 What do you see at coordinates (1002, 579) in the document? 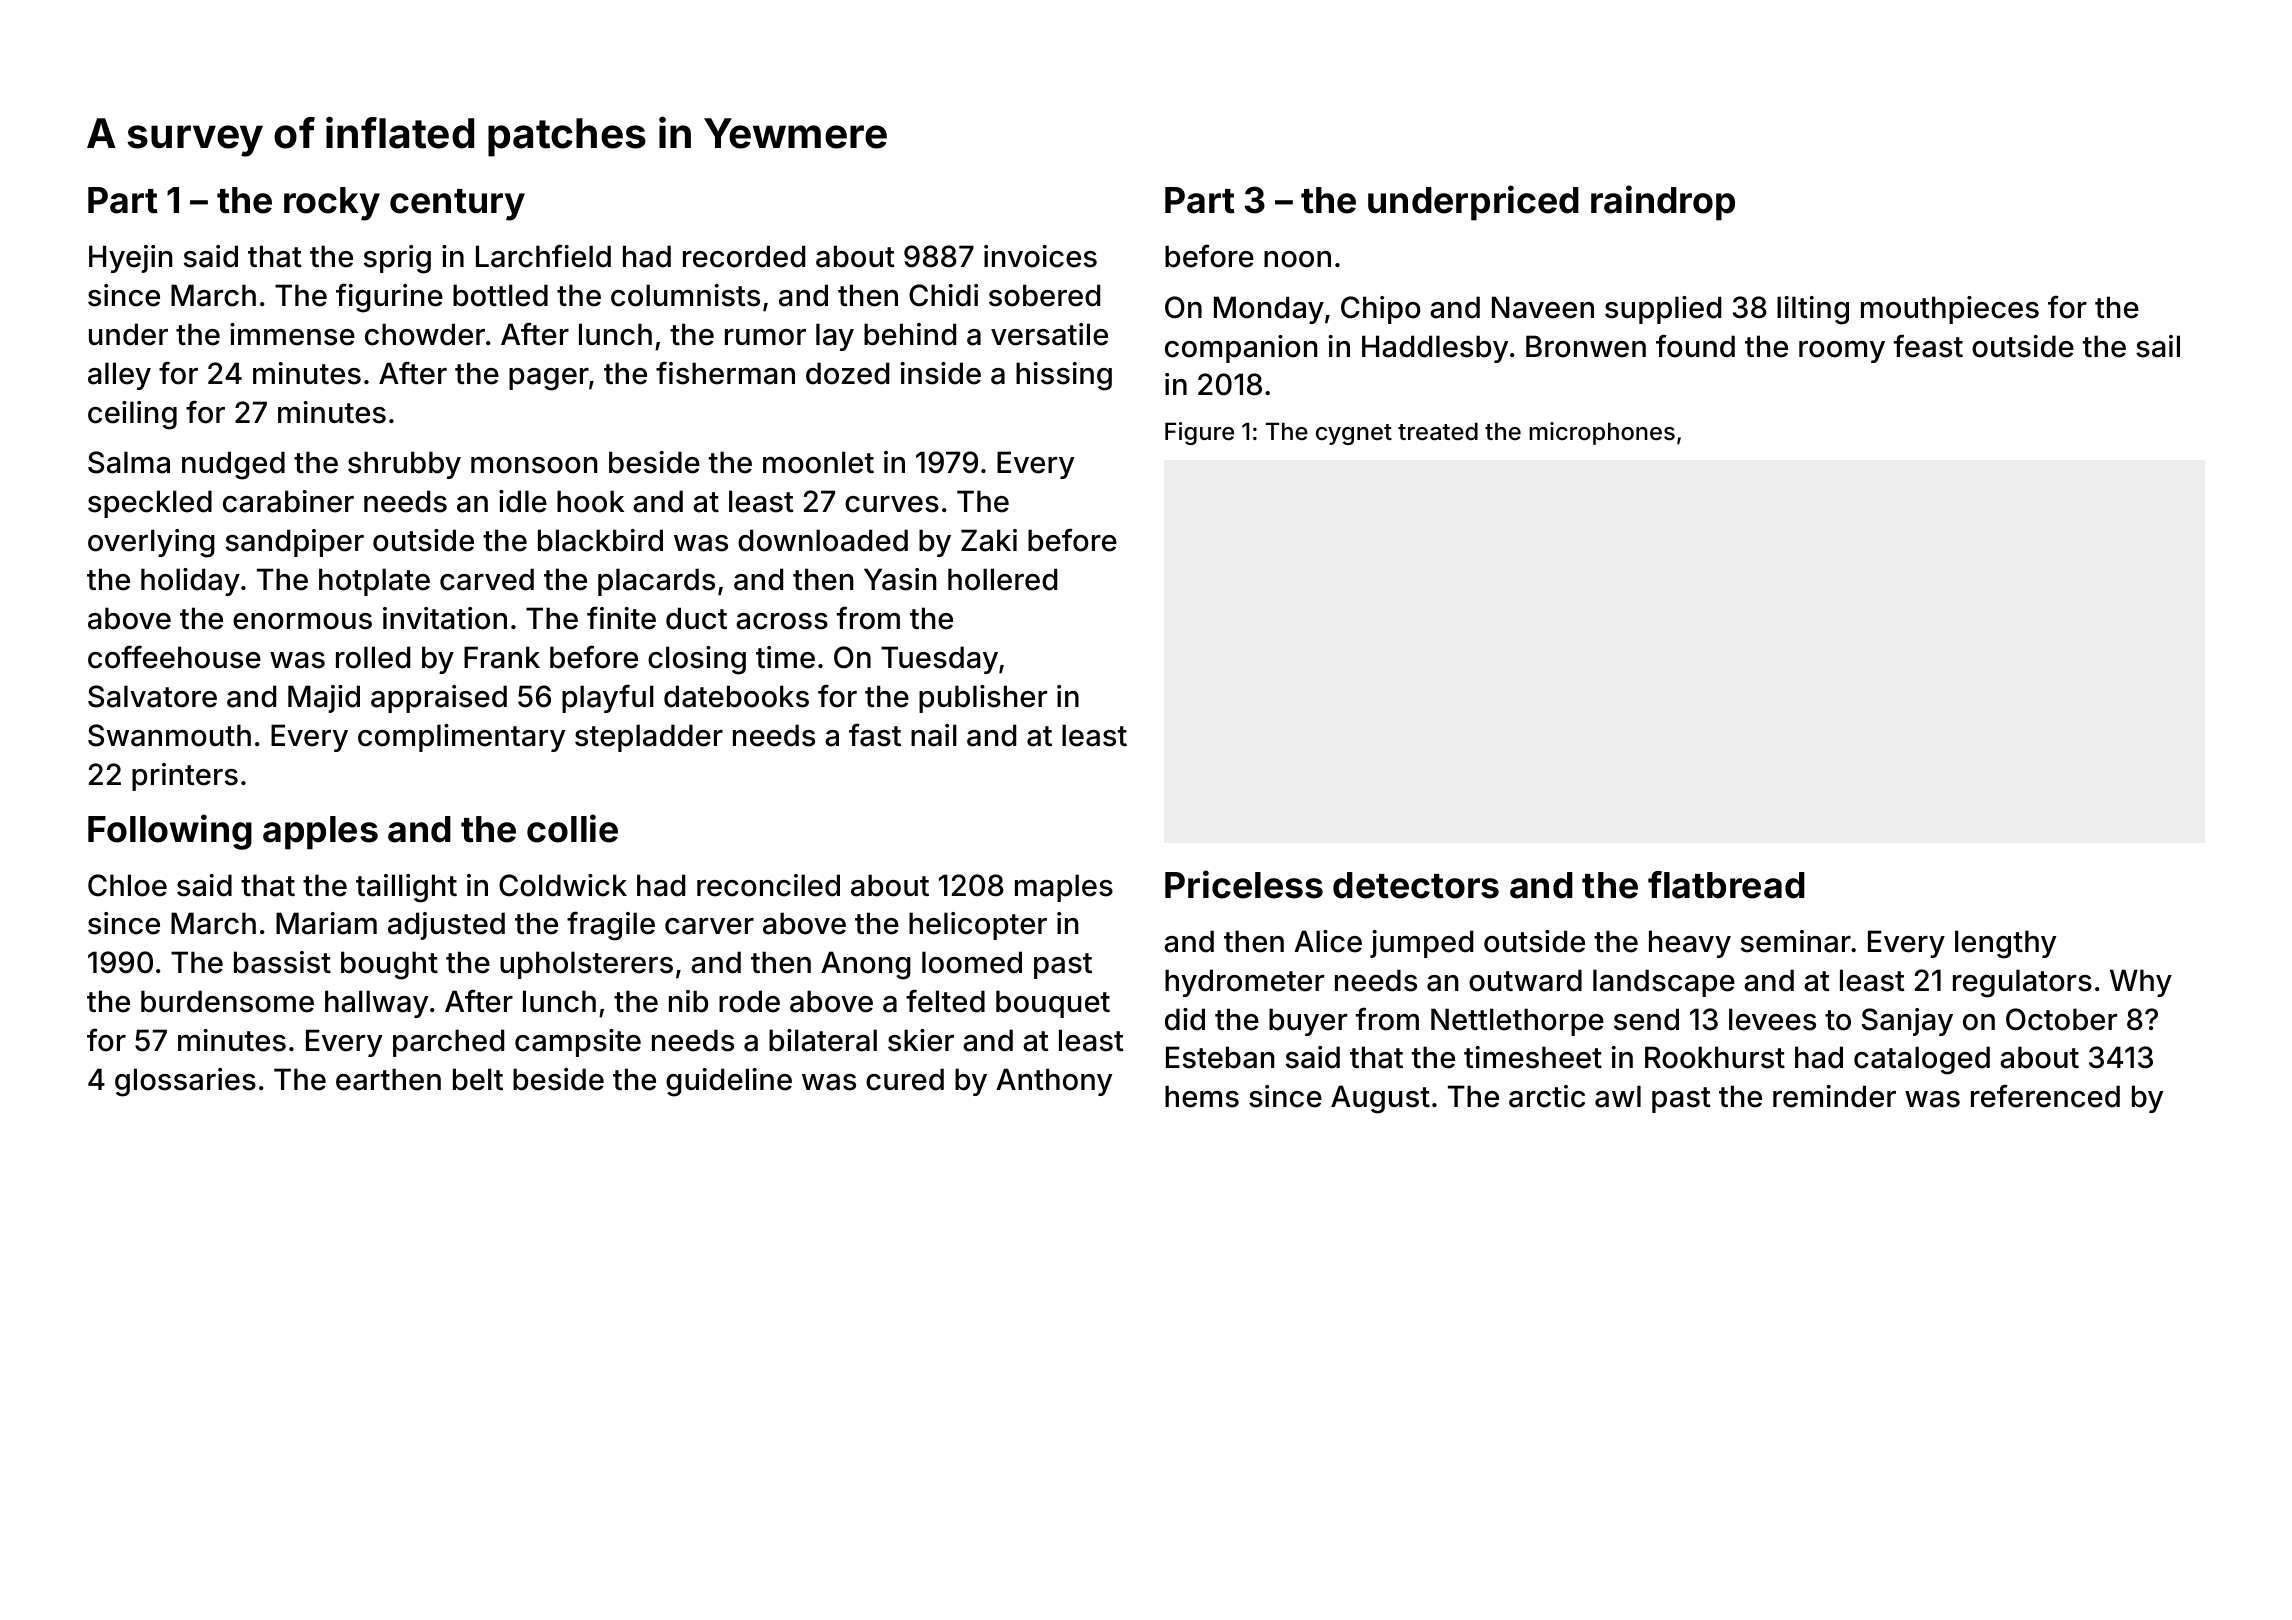
I see `hollered` at bounding box center [1002, 579].
